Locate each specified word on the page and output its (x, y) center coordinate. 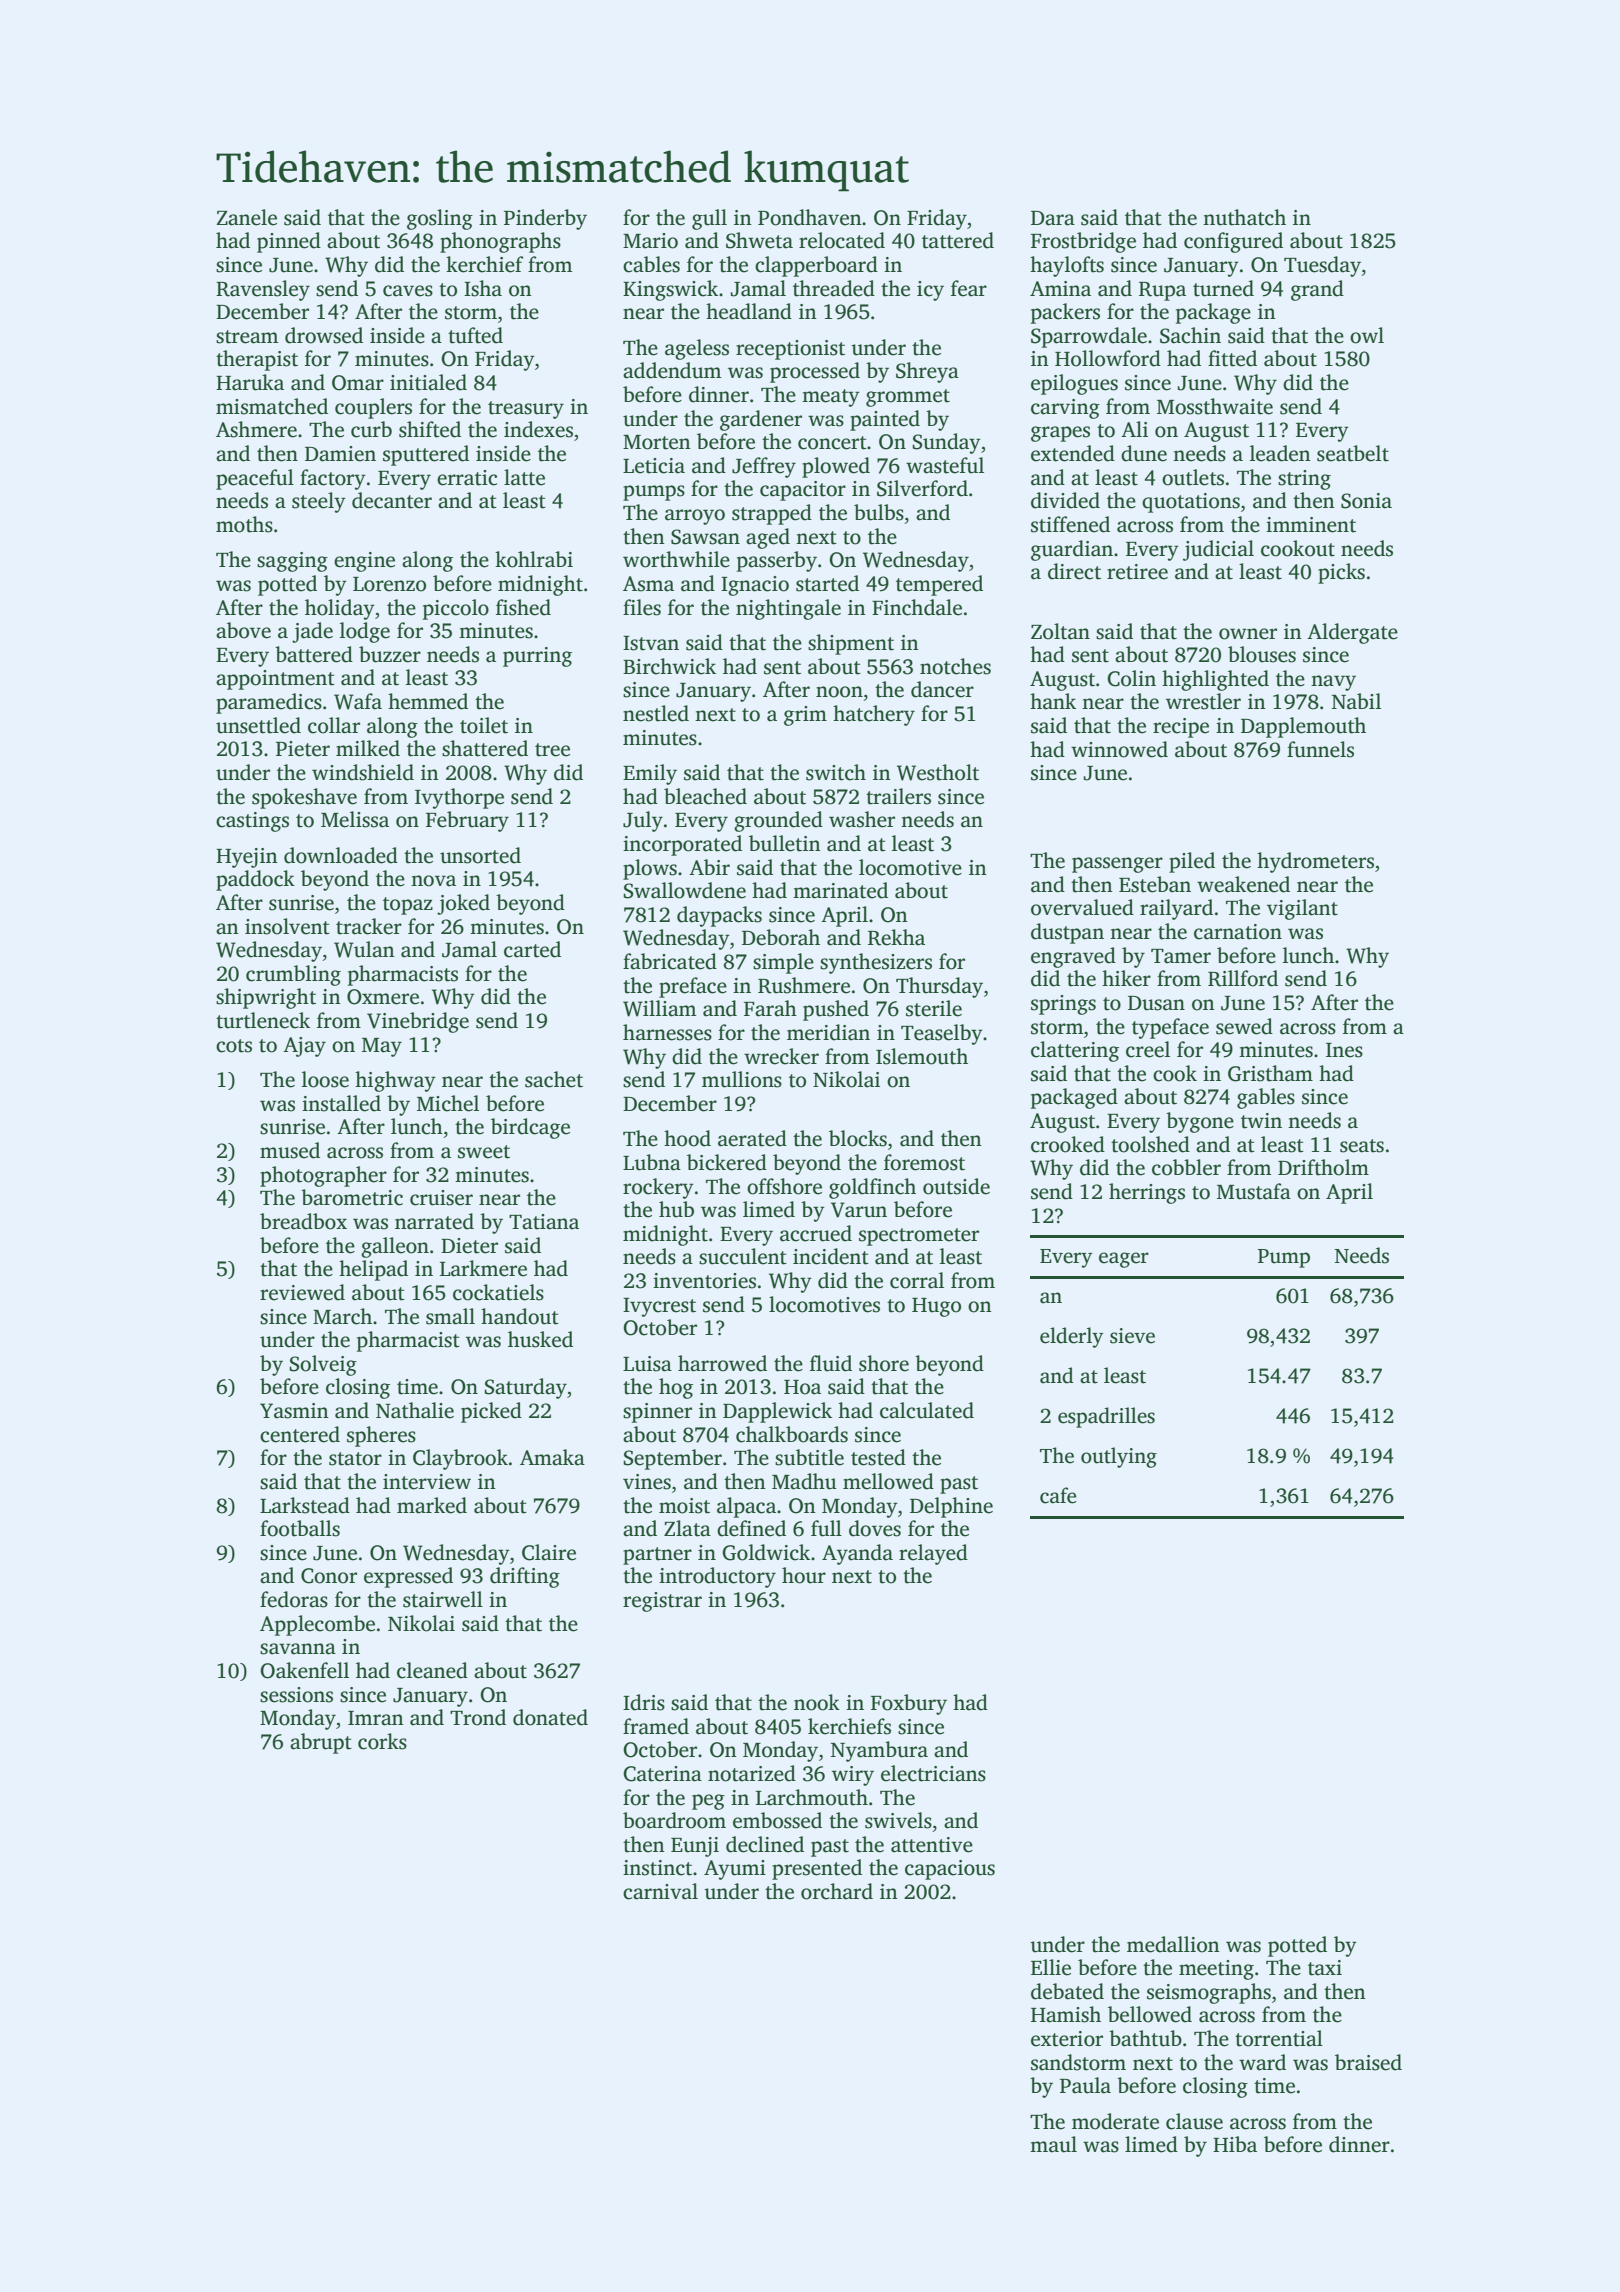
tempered (939, 585)
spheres (381, 1436)
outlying (1119, 1457)
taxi (1325, 1968)
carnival (660, 1891)
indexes (538, 429)
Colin (1131, 678)
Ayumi (735, 1870)
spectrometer (919, 1237)
